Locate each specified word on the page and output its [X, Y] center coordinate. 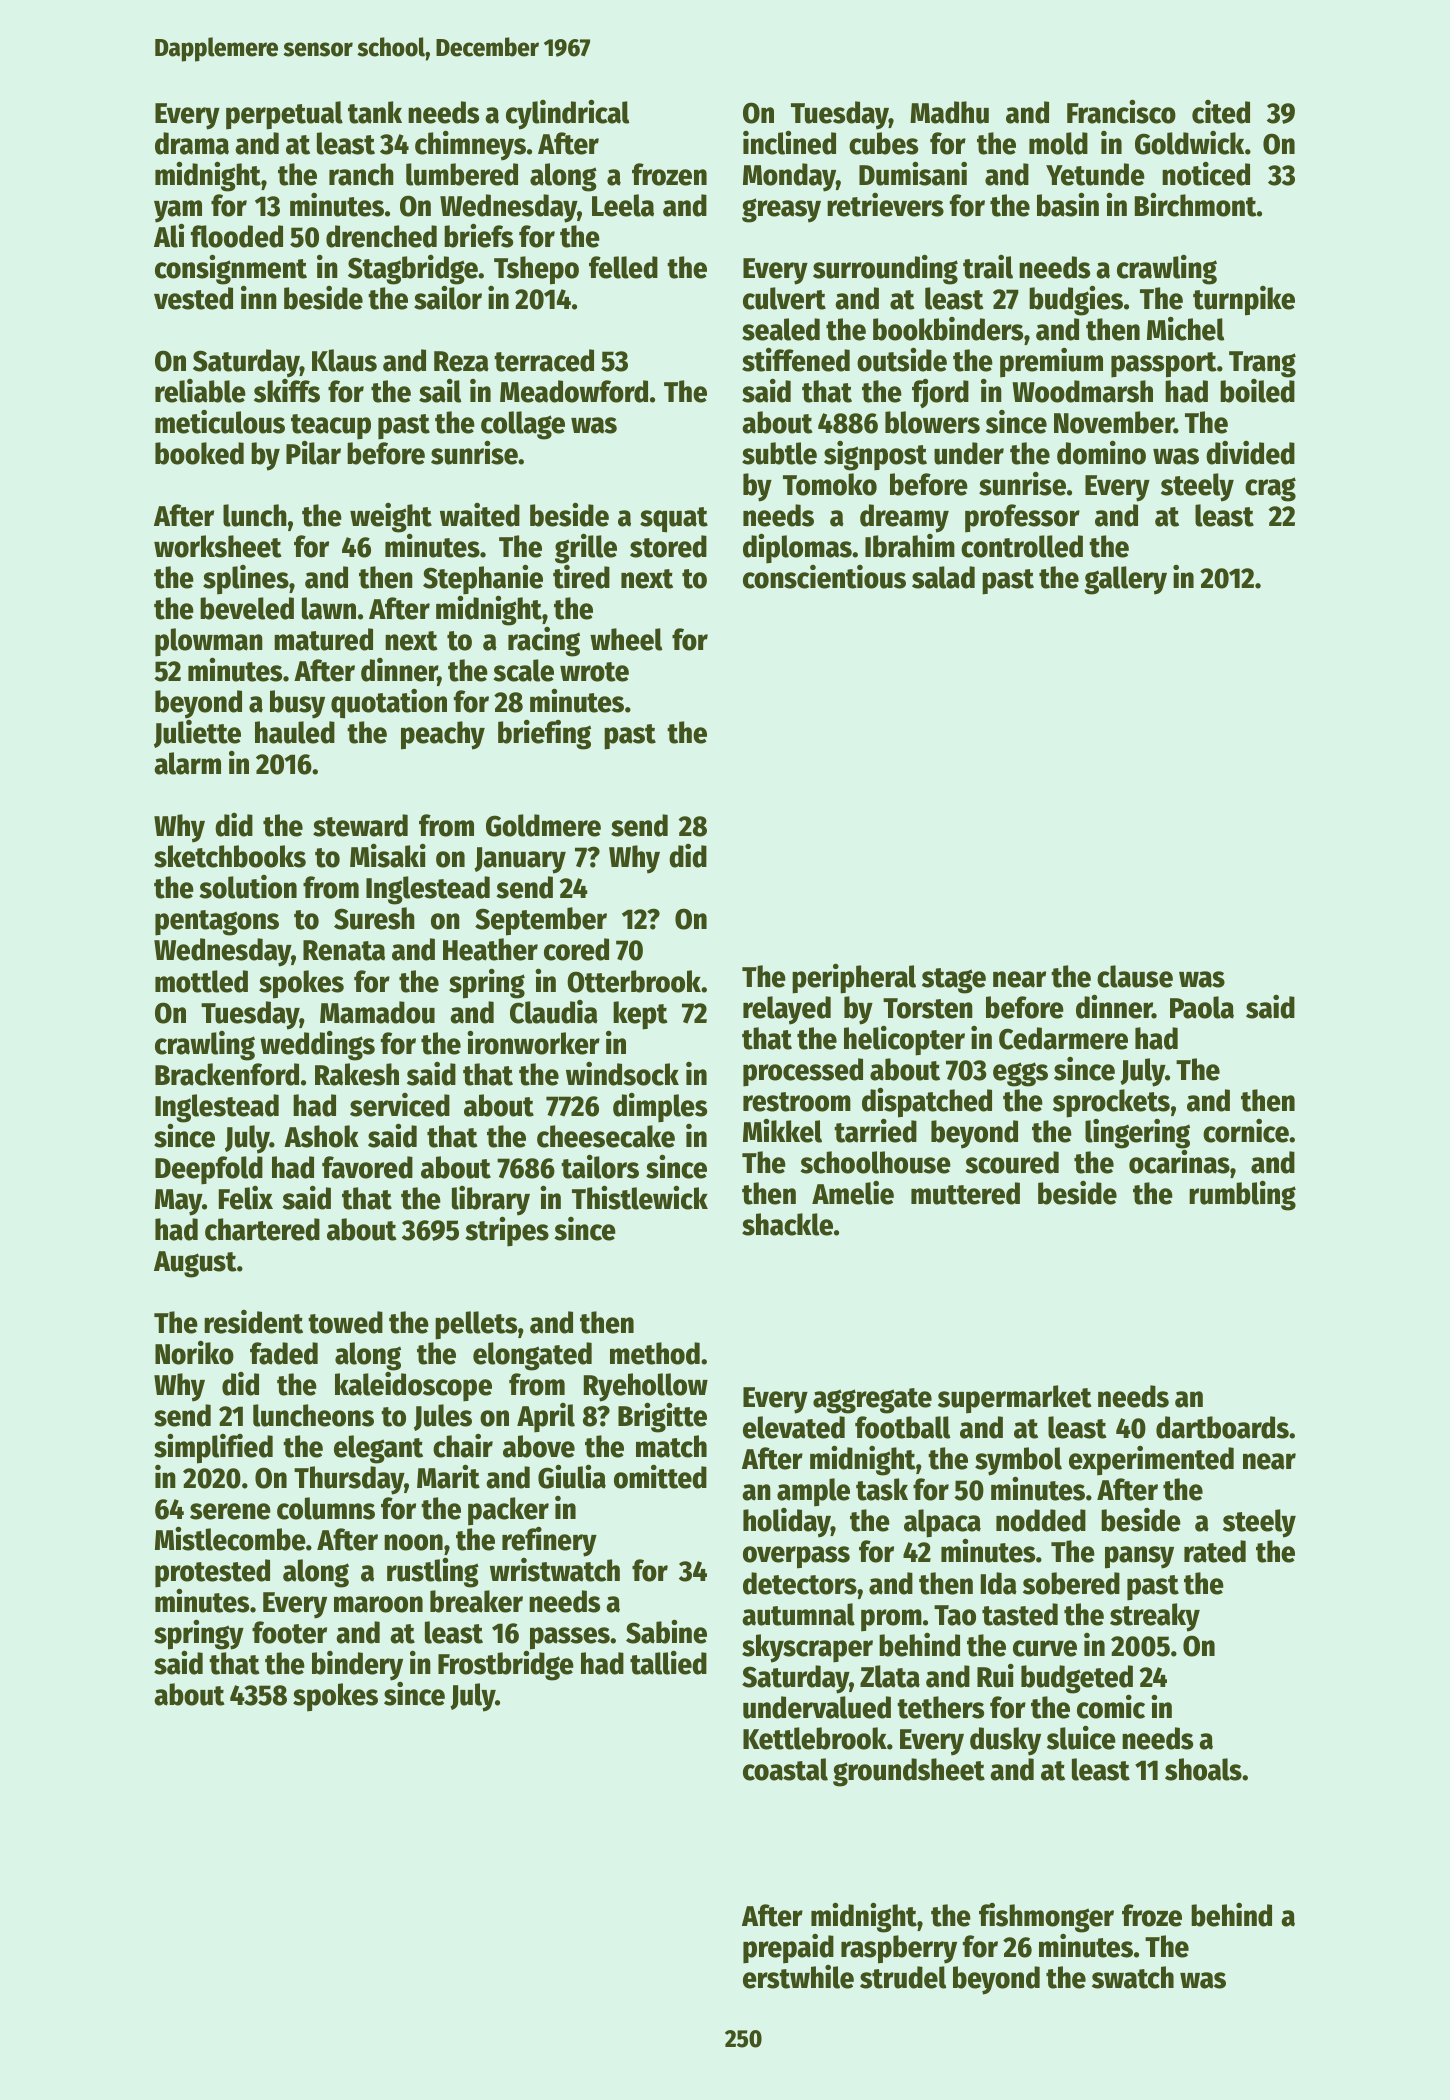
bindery [357, 1666]
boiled [1257, 391]
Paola [1202, 1007]
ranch [361, 174]
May [178, 1202]
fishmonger [1046, 1918]
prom [891, 1620]
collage [523, 425]
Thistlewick [640, 1197]
